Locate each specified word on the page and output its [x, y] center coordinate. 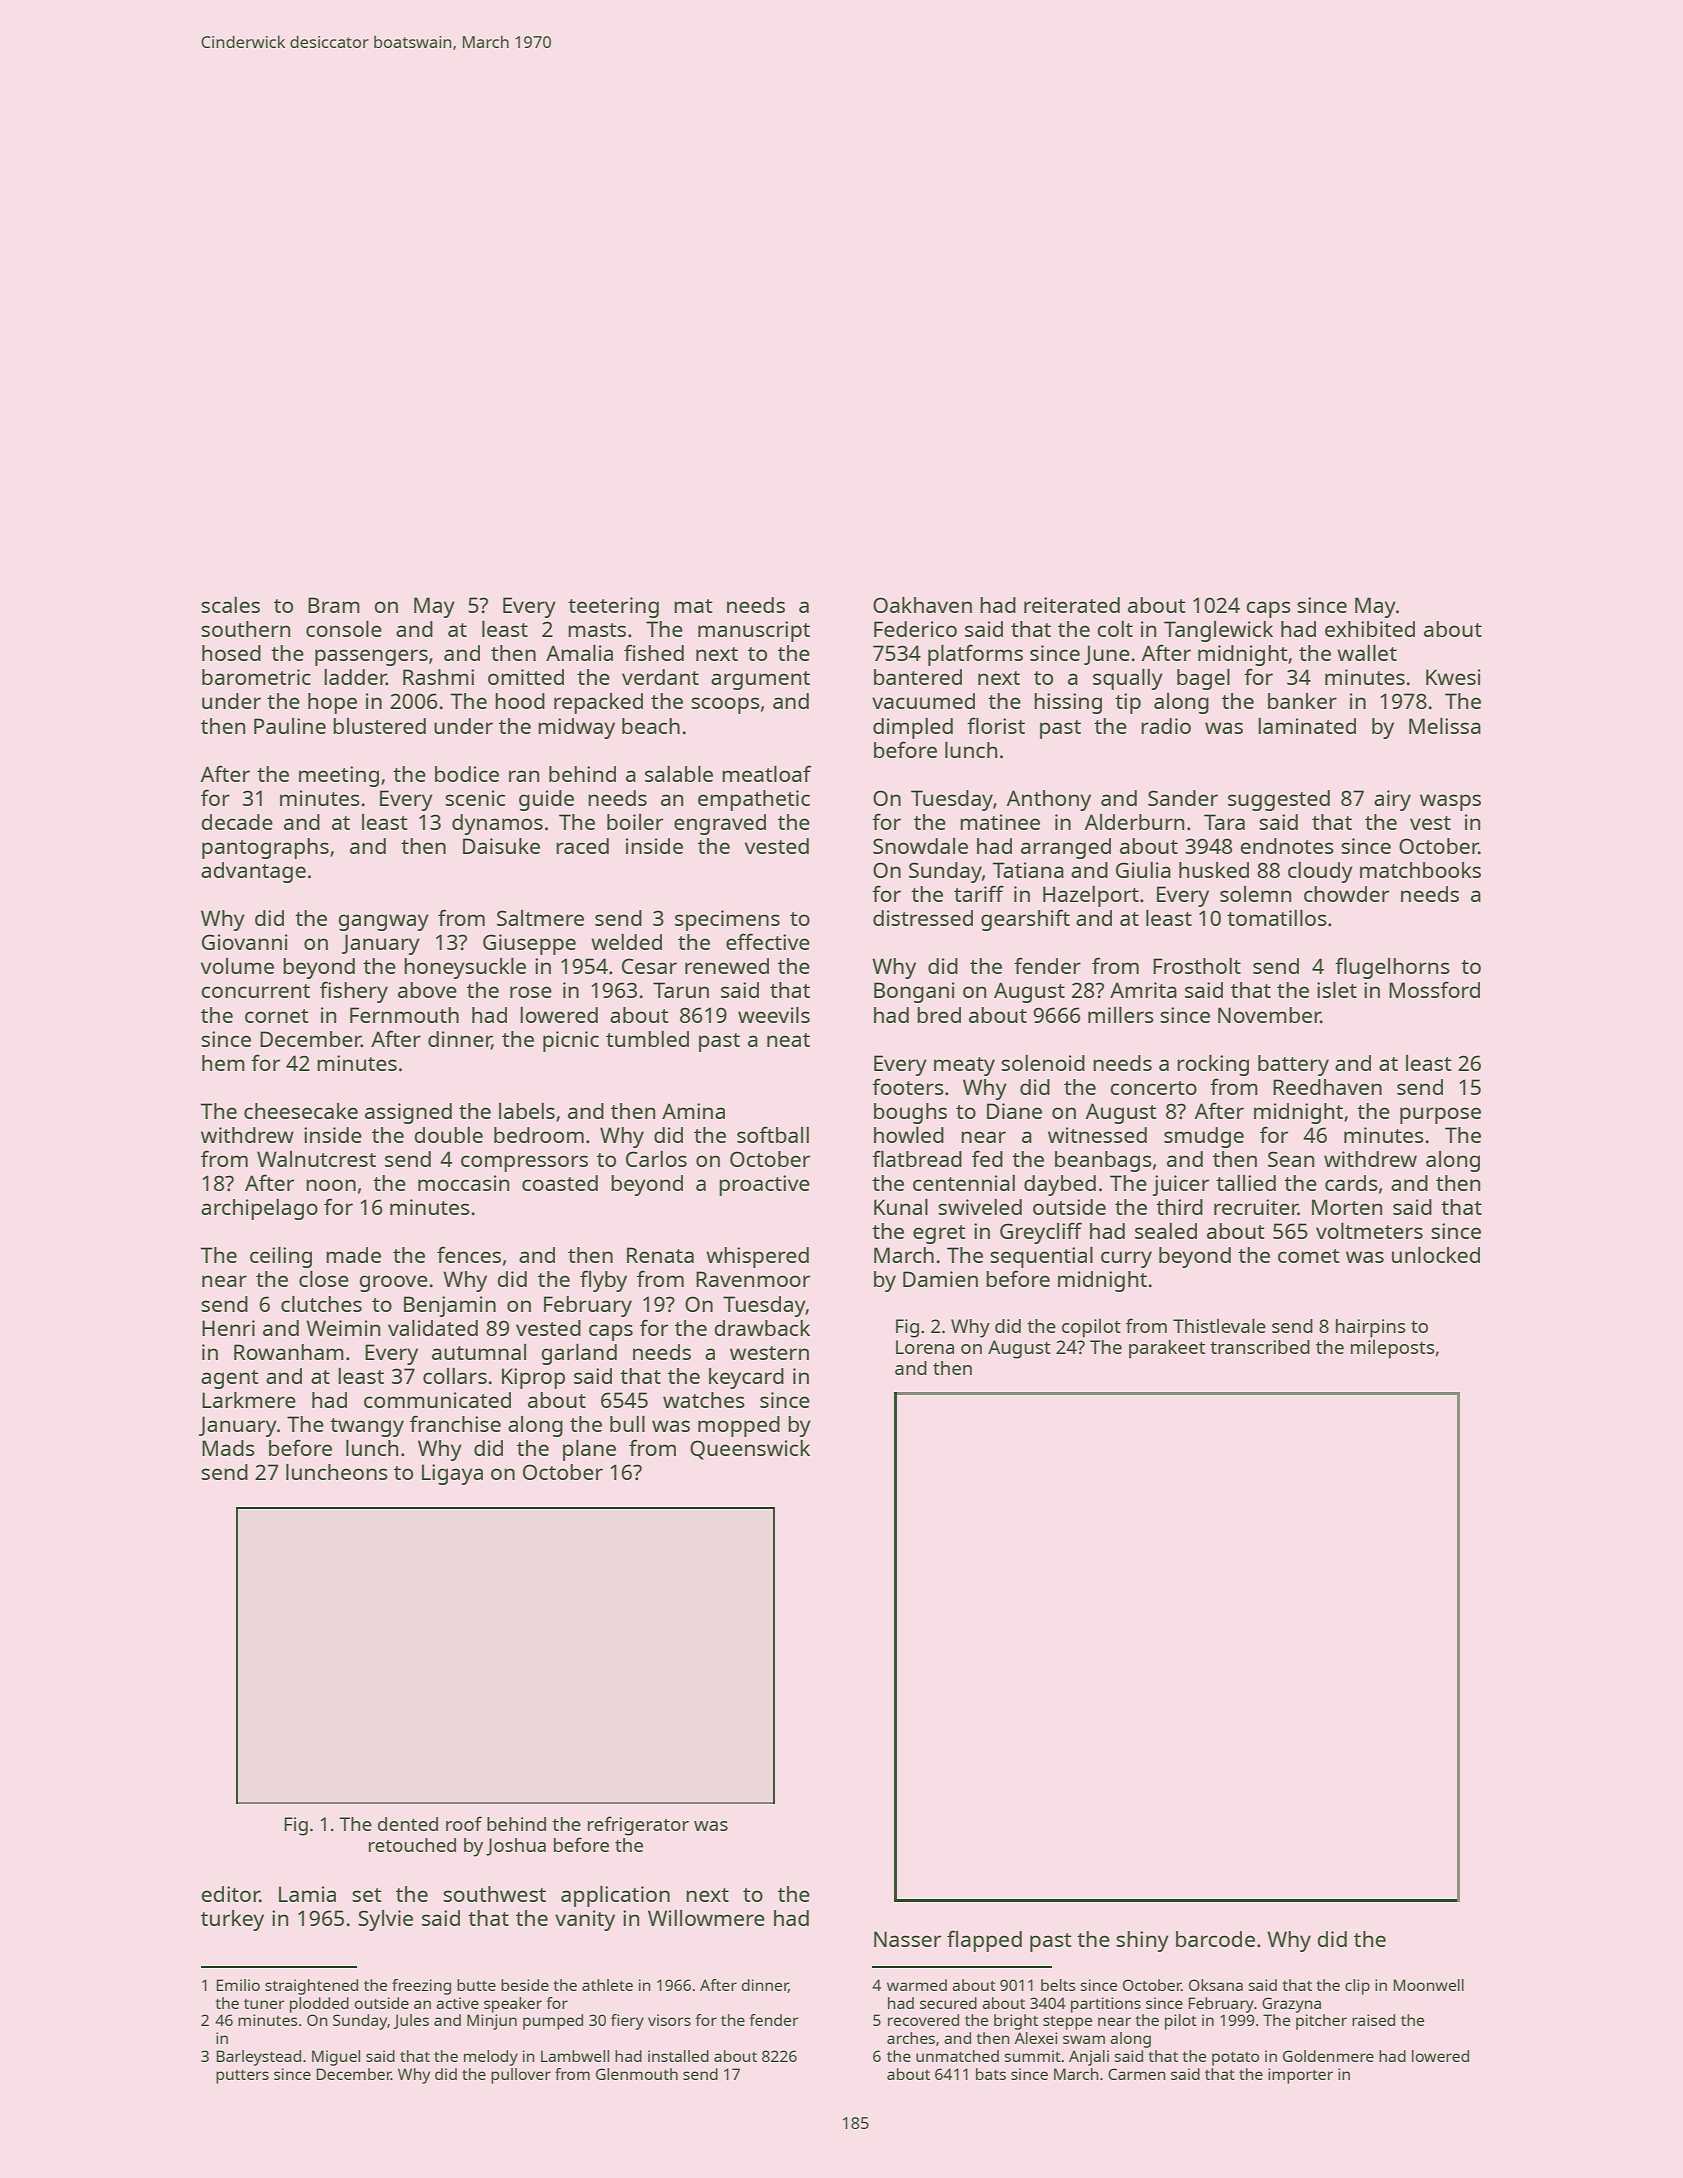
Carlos [656, 1159]
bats [991, 2074]
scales [230, 605]
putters [242, 2077]
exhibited [1370, 629]
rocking [1213, 1065]
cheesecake [301, 1111]
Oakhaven [922, 605]
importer [1300, 2076]
